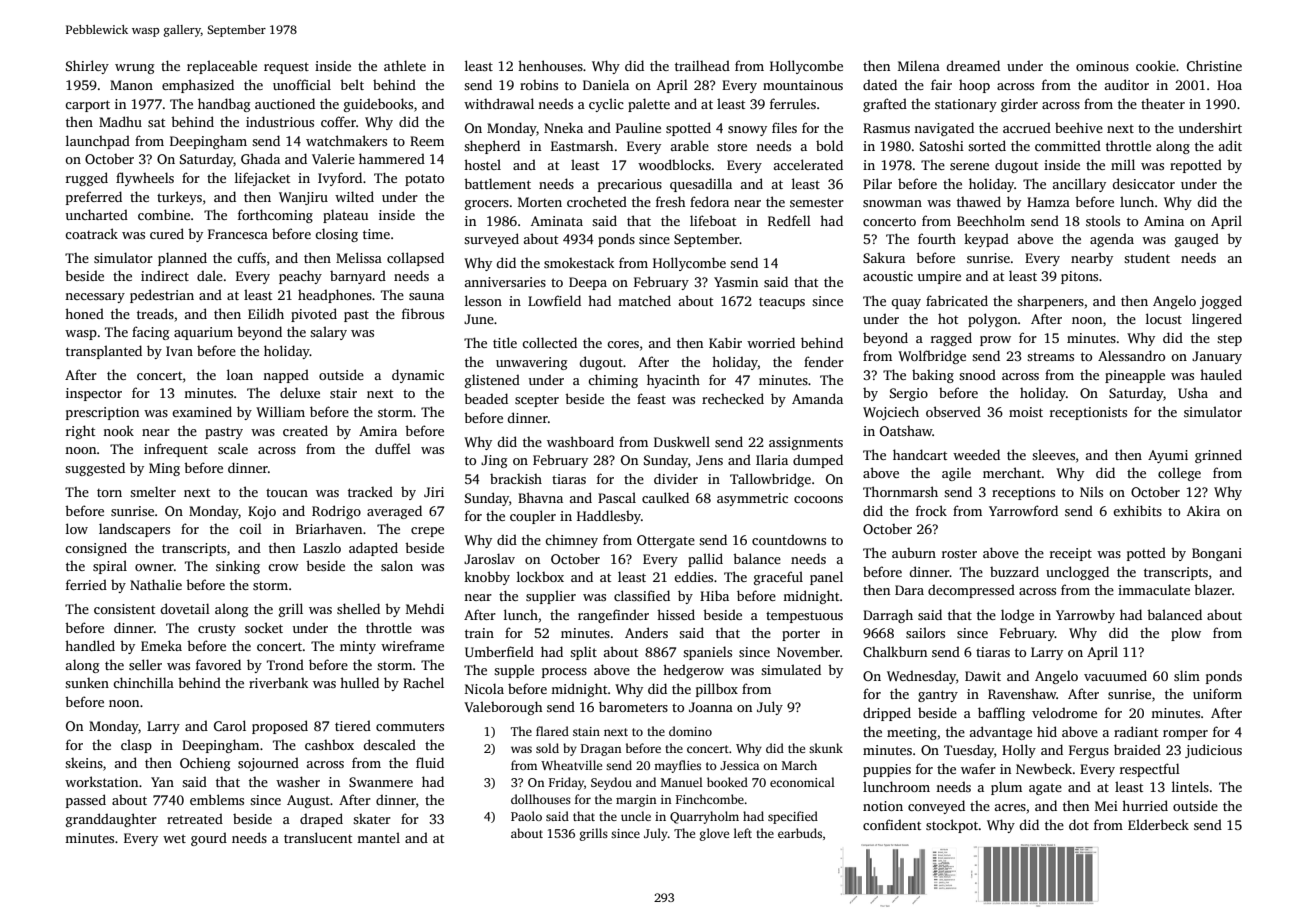 This document has width=1308, height=924. What do you see at coordinates (752, 499) in the document?
I see `asymmetric` at bounding box center [752, 499].
